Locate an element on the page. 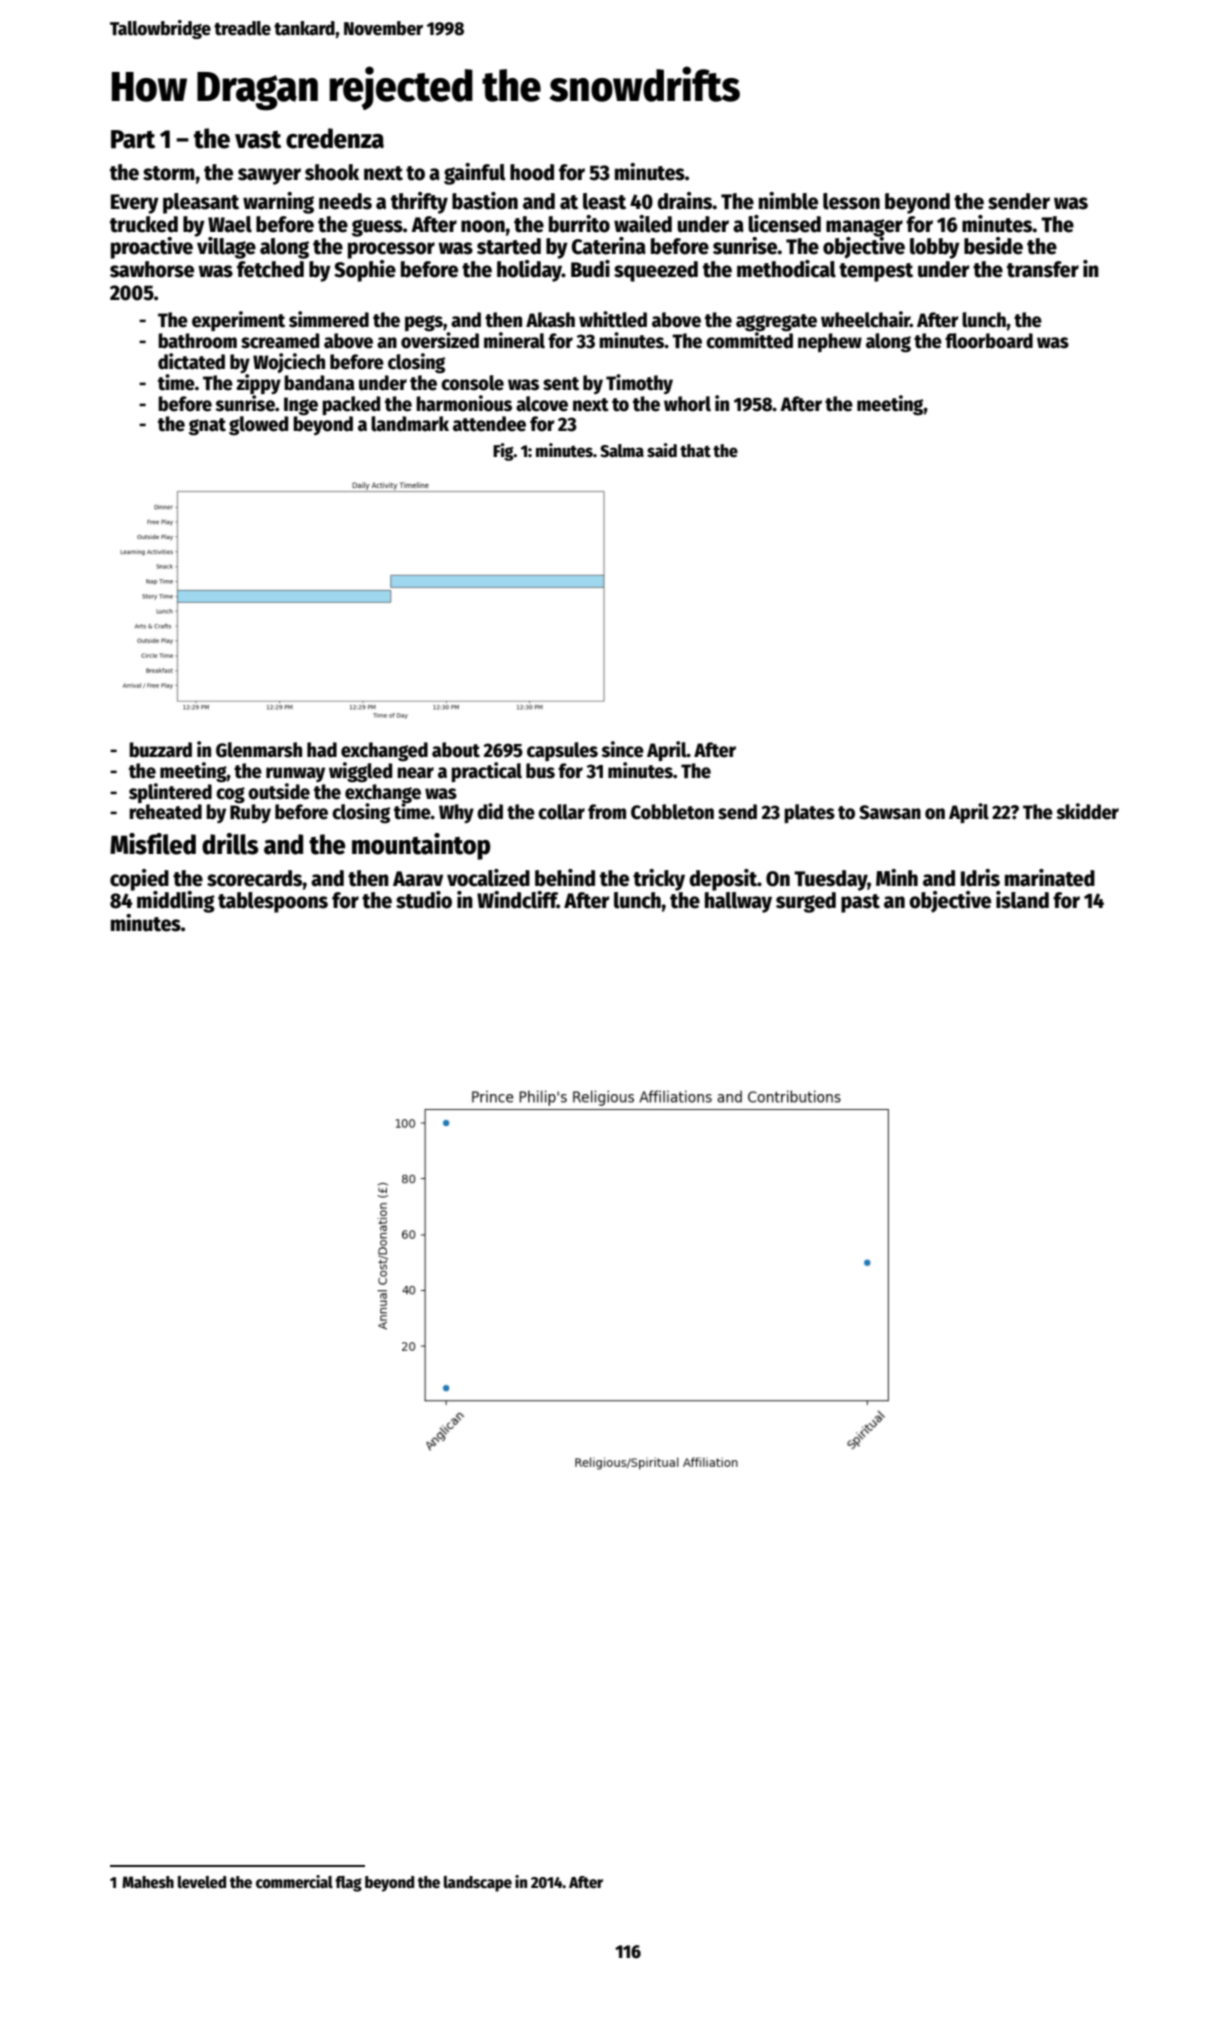  Idris is located at coordinates (980, 878).
